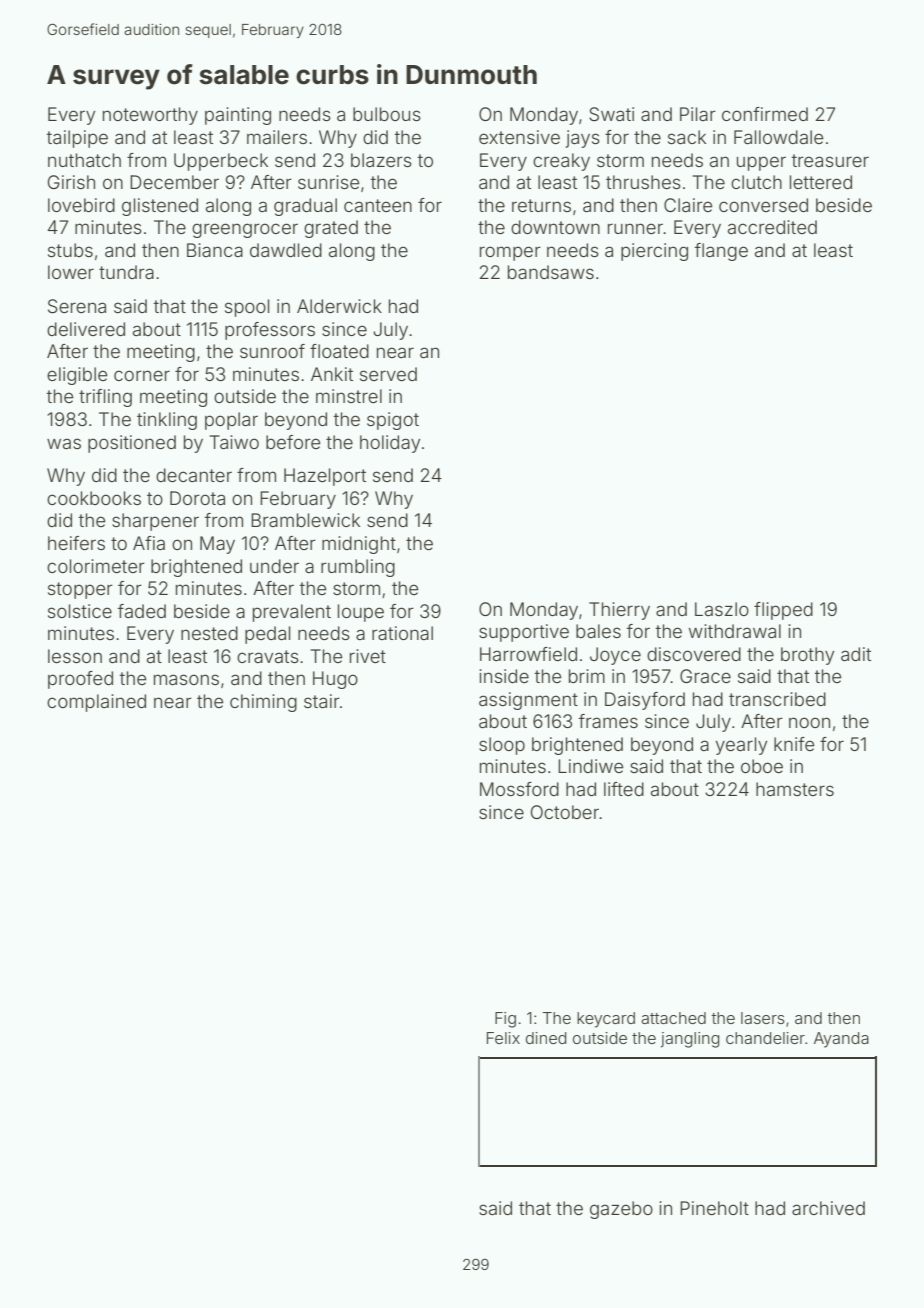  I want to click on midnight, so click(359, 545).
